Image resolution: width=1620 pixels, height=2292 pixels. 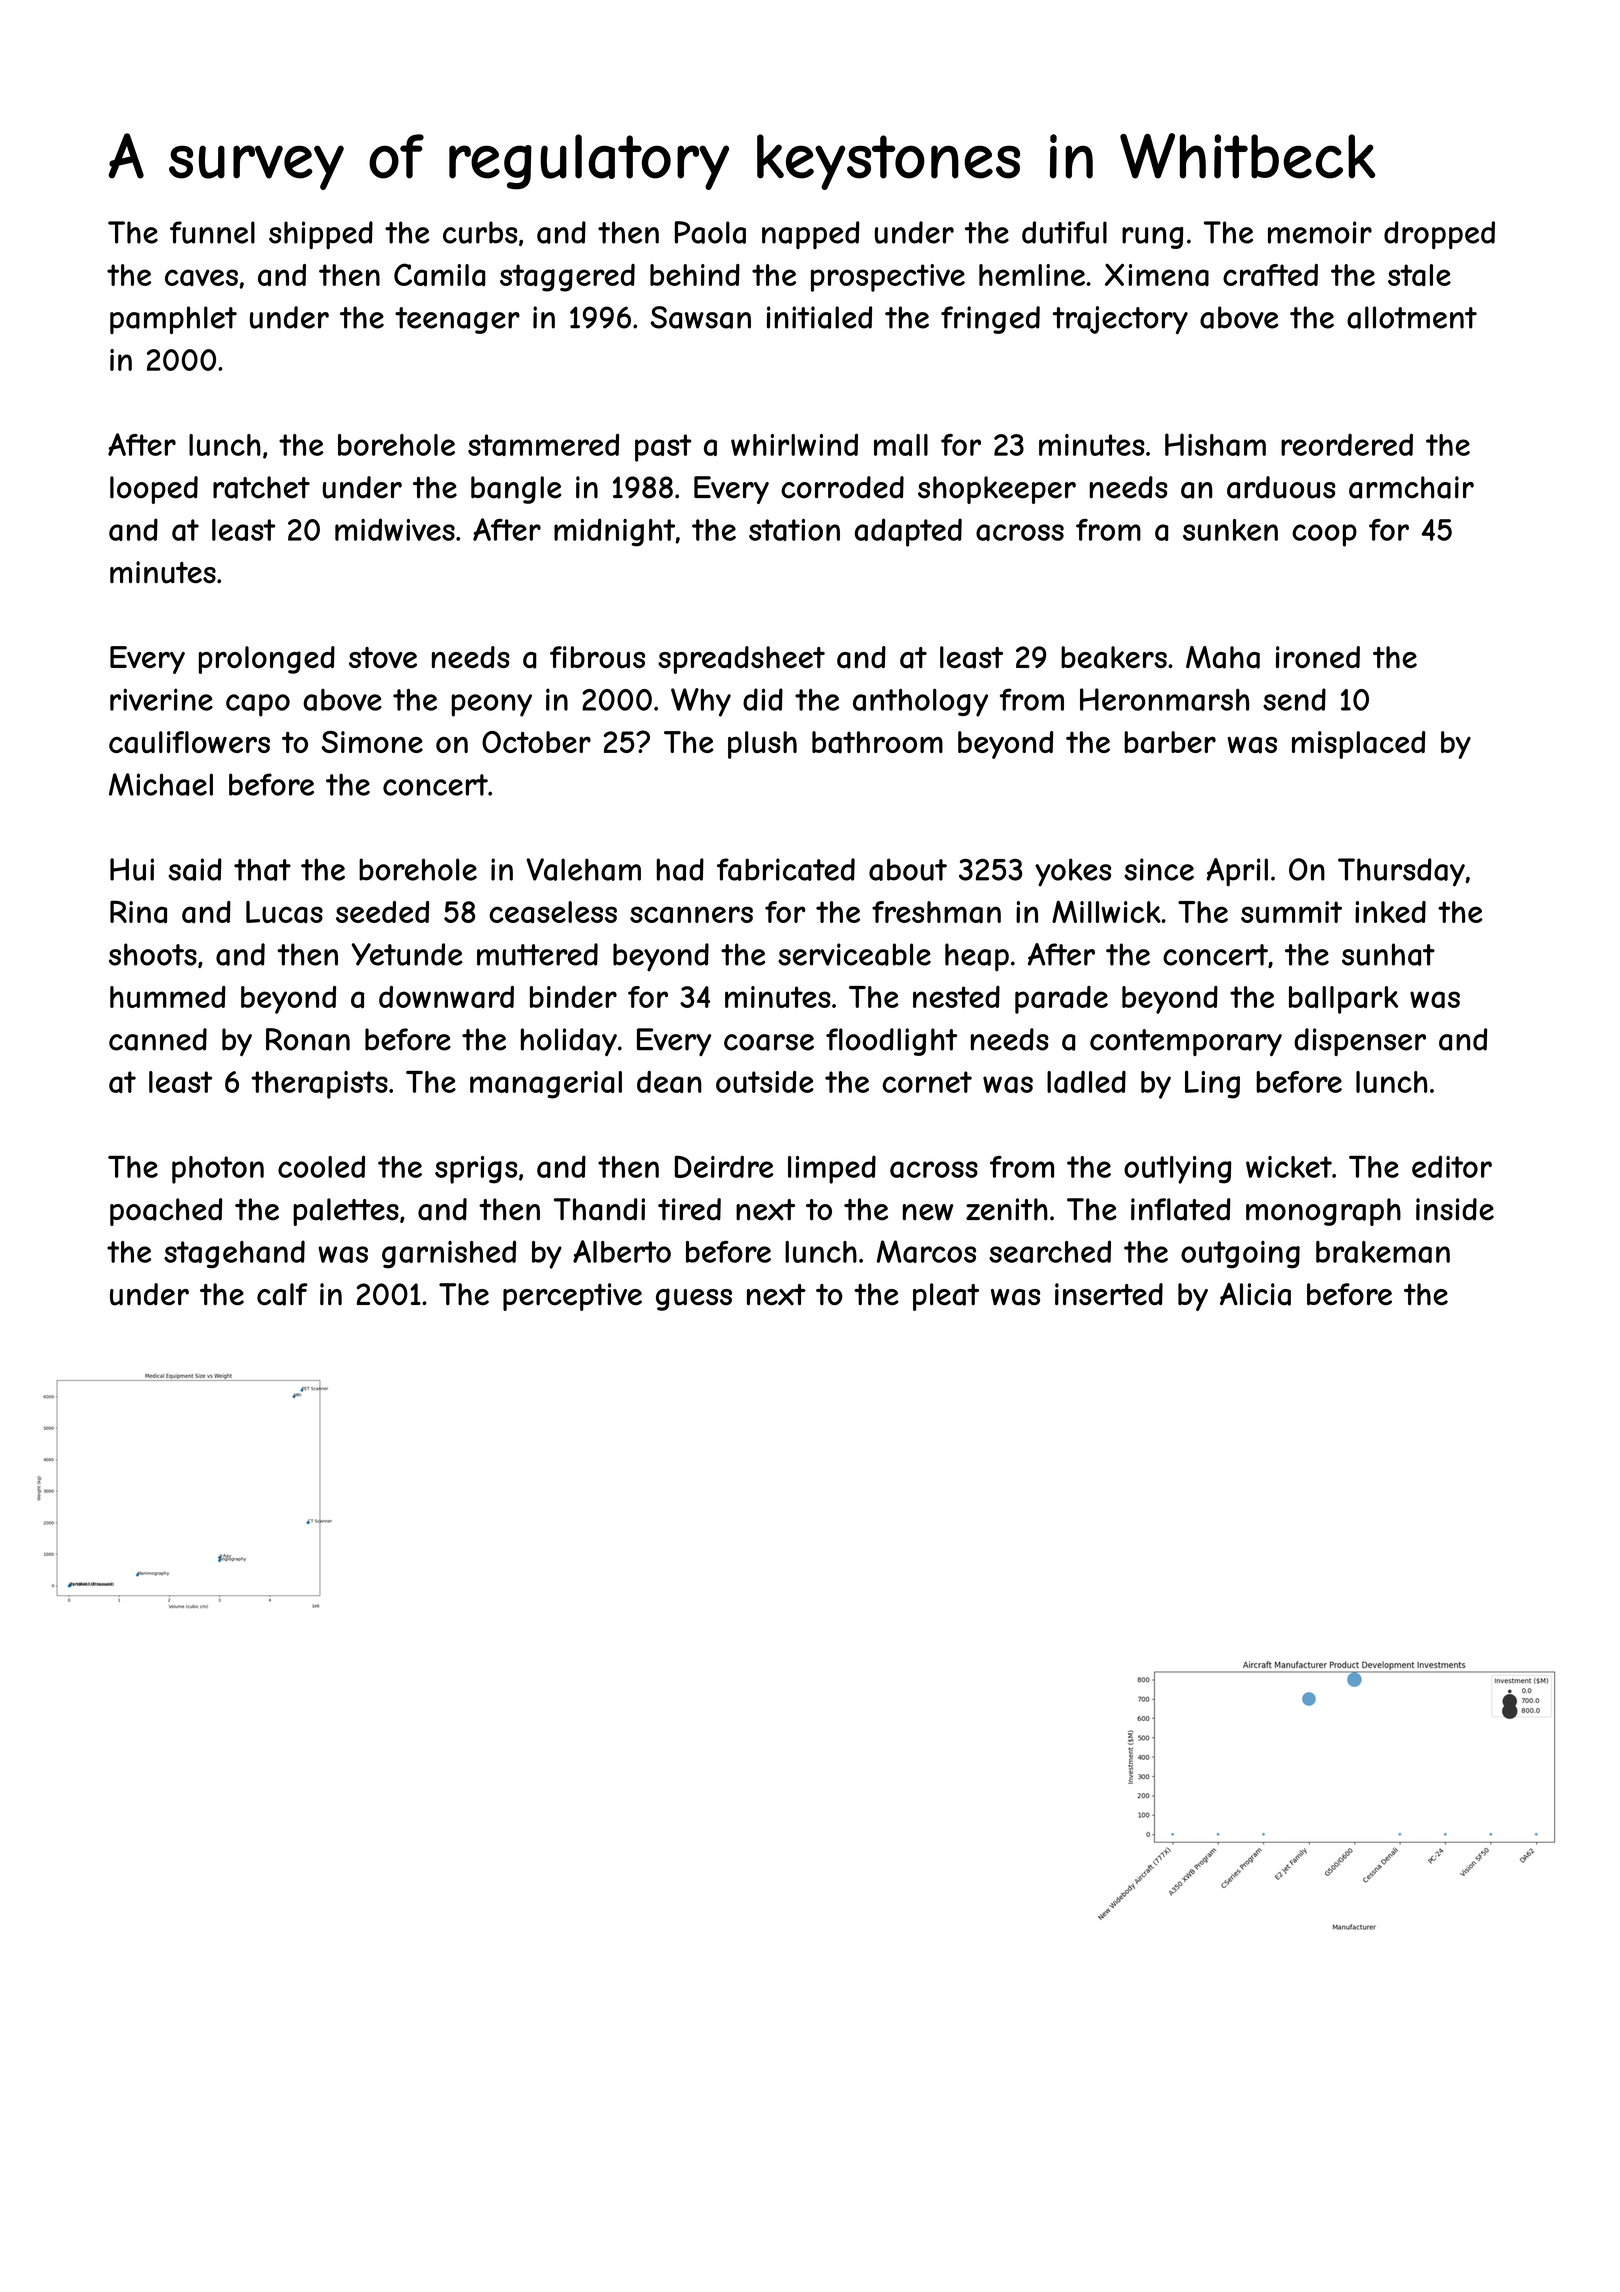 I want to click on stove, so click(x=383, y=657).
